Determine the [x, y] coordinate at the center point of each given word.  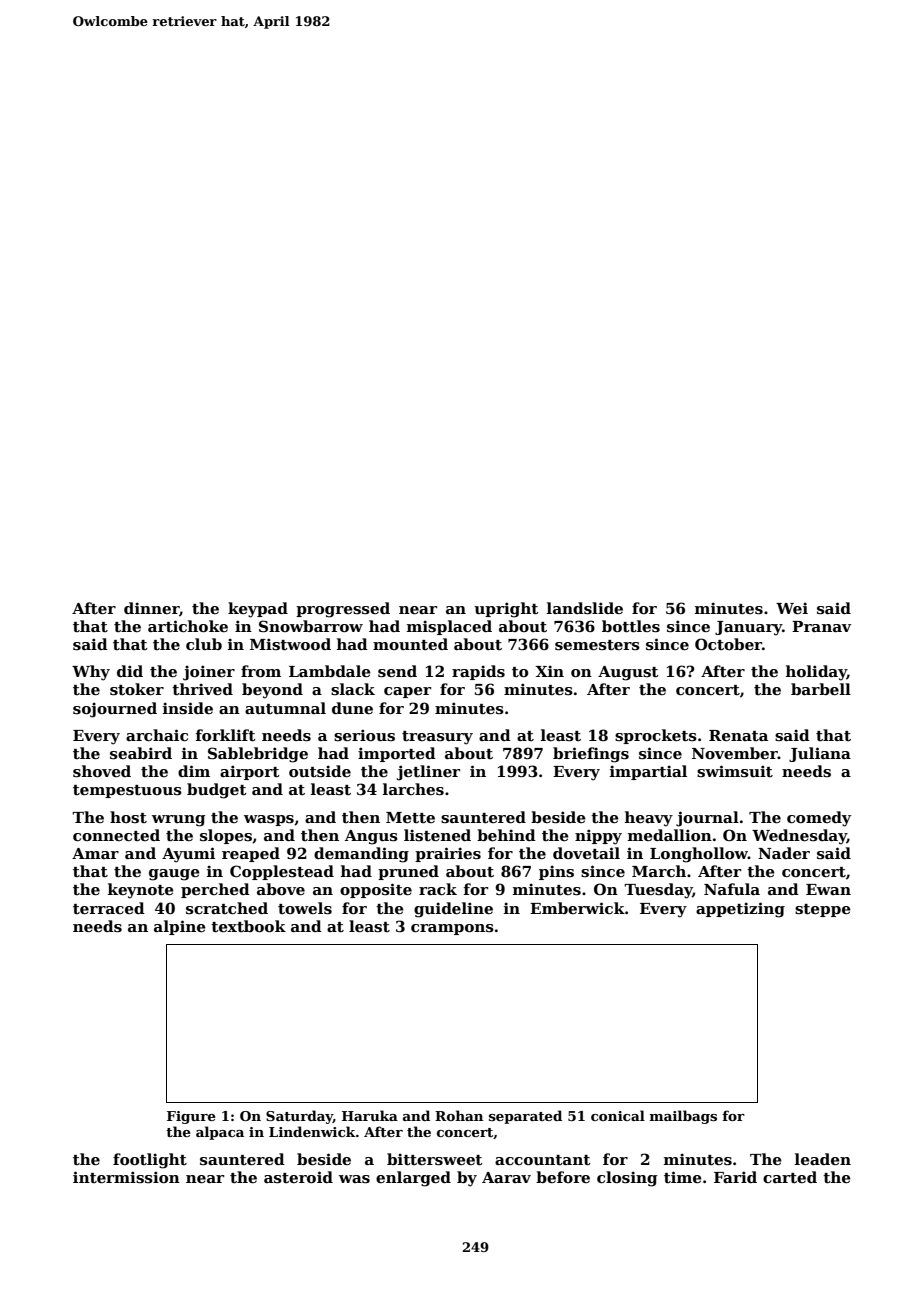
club [204, 644]
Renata [738, 735]
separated [525, 1117]
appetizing [740, 910]
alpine [180, 927]
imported [397, 754]
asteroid [298, 1177]
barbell [821, 689]
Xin [549, 671]
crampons [452, 929]
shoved [102, 771]
